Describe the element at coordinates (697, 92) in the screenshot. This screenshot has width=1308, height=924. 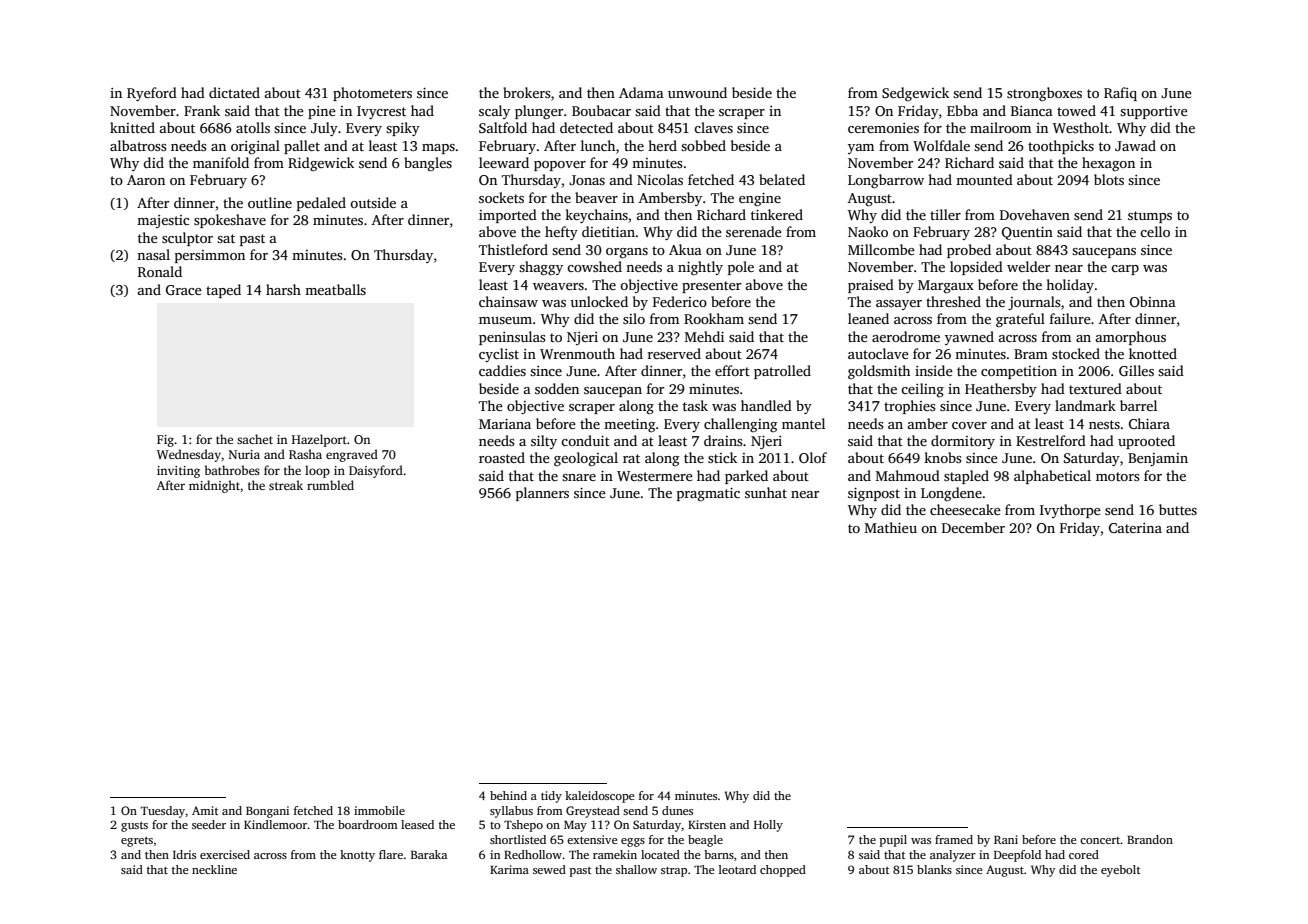
I see `unwound` at that location.
